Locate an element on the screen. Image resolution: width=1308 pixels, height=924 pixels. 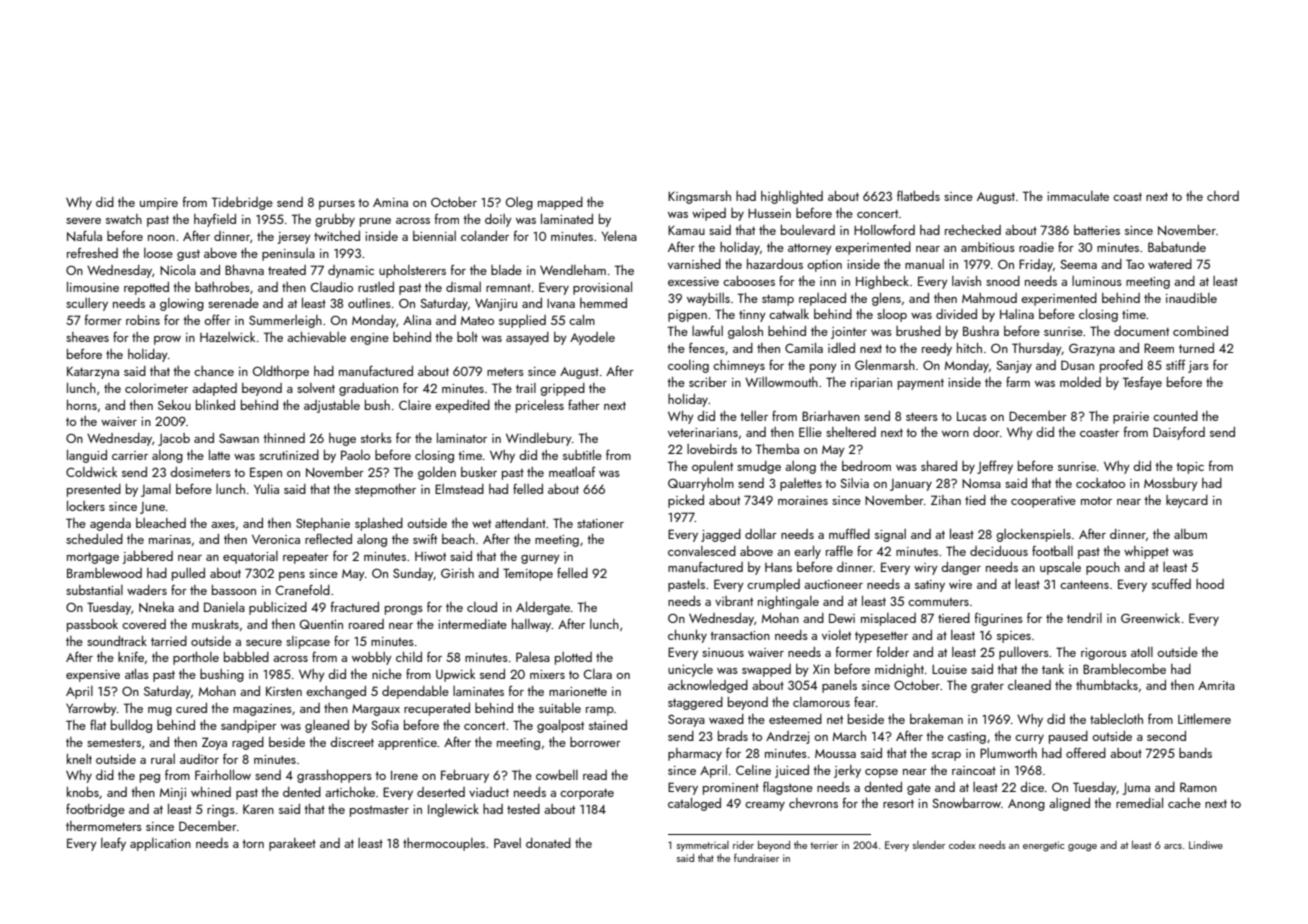
dynamic is located at coordinates (351, 271).
